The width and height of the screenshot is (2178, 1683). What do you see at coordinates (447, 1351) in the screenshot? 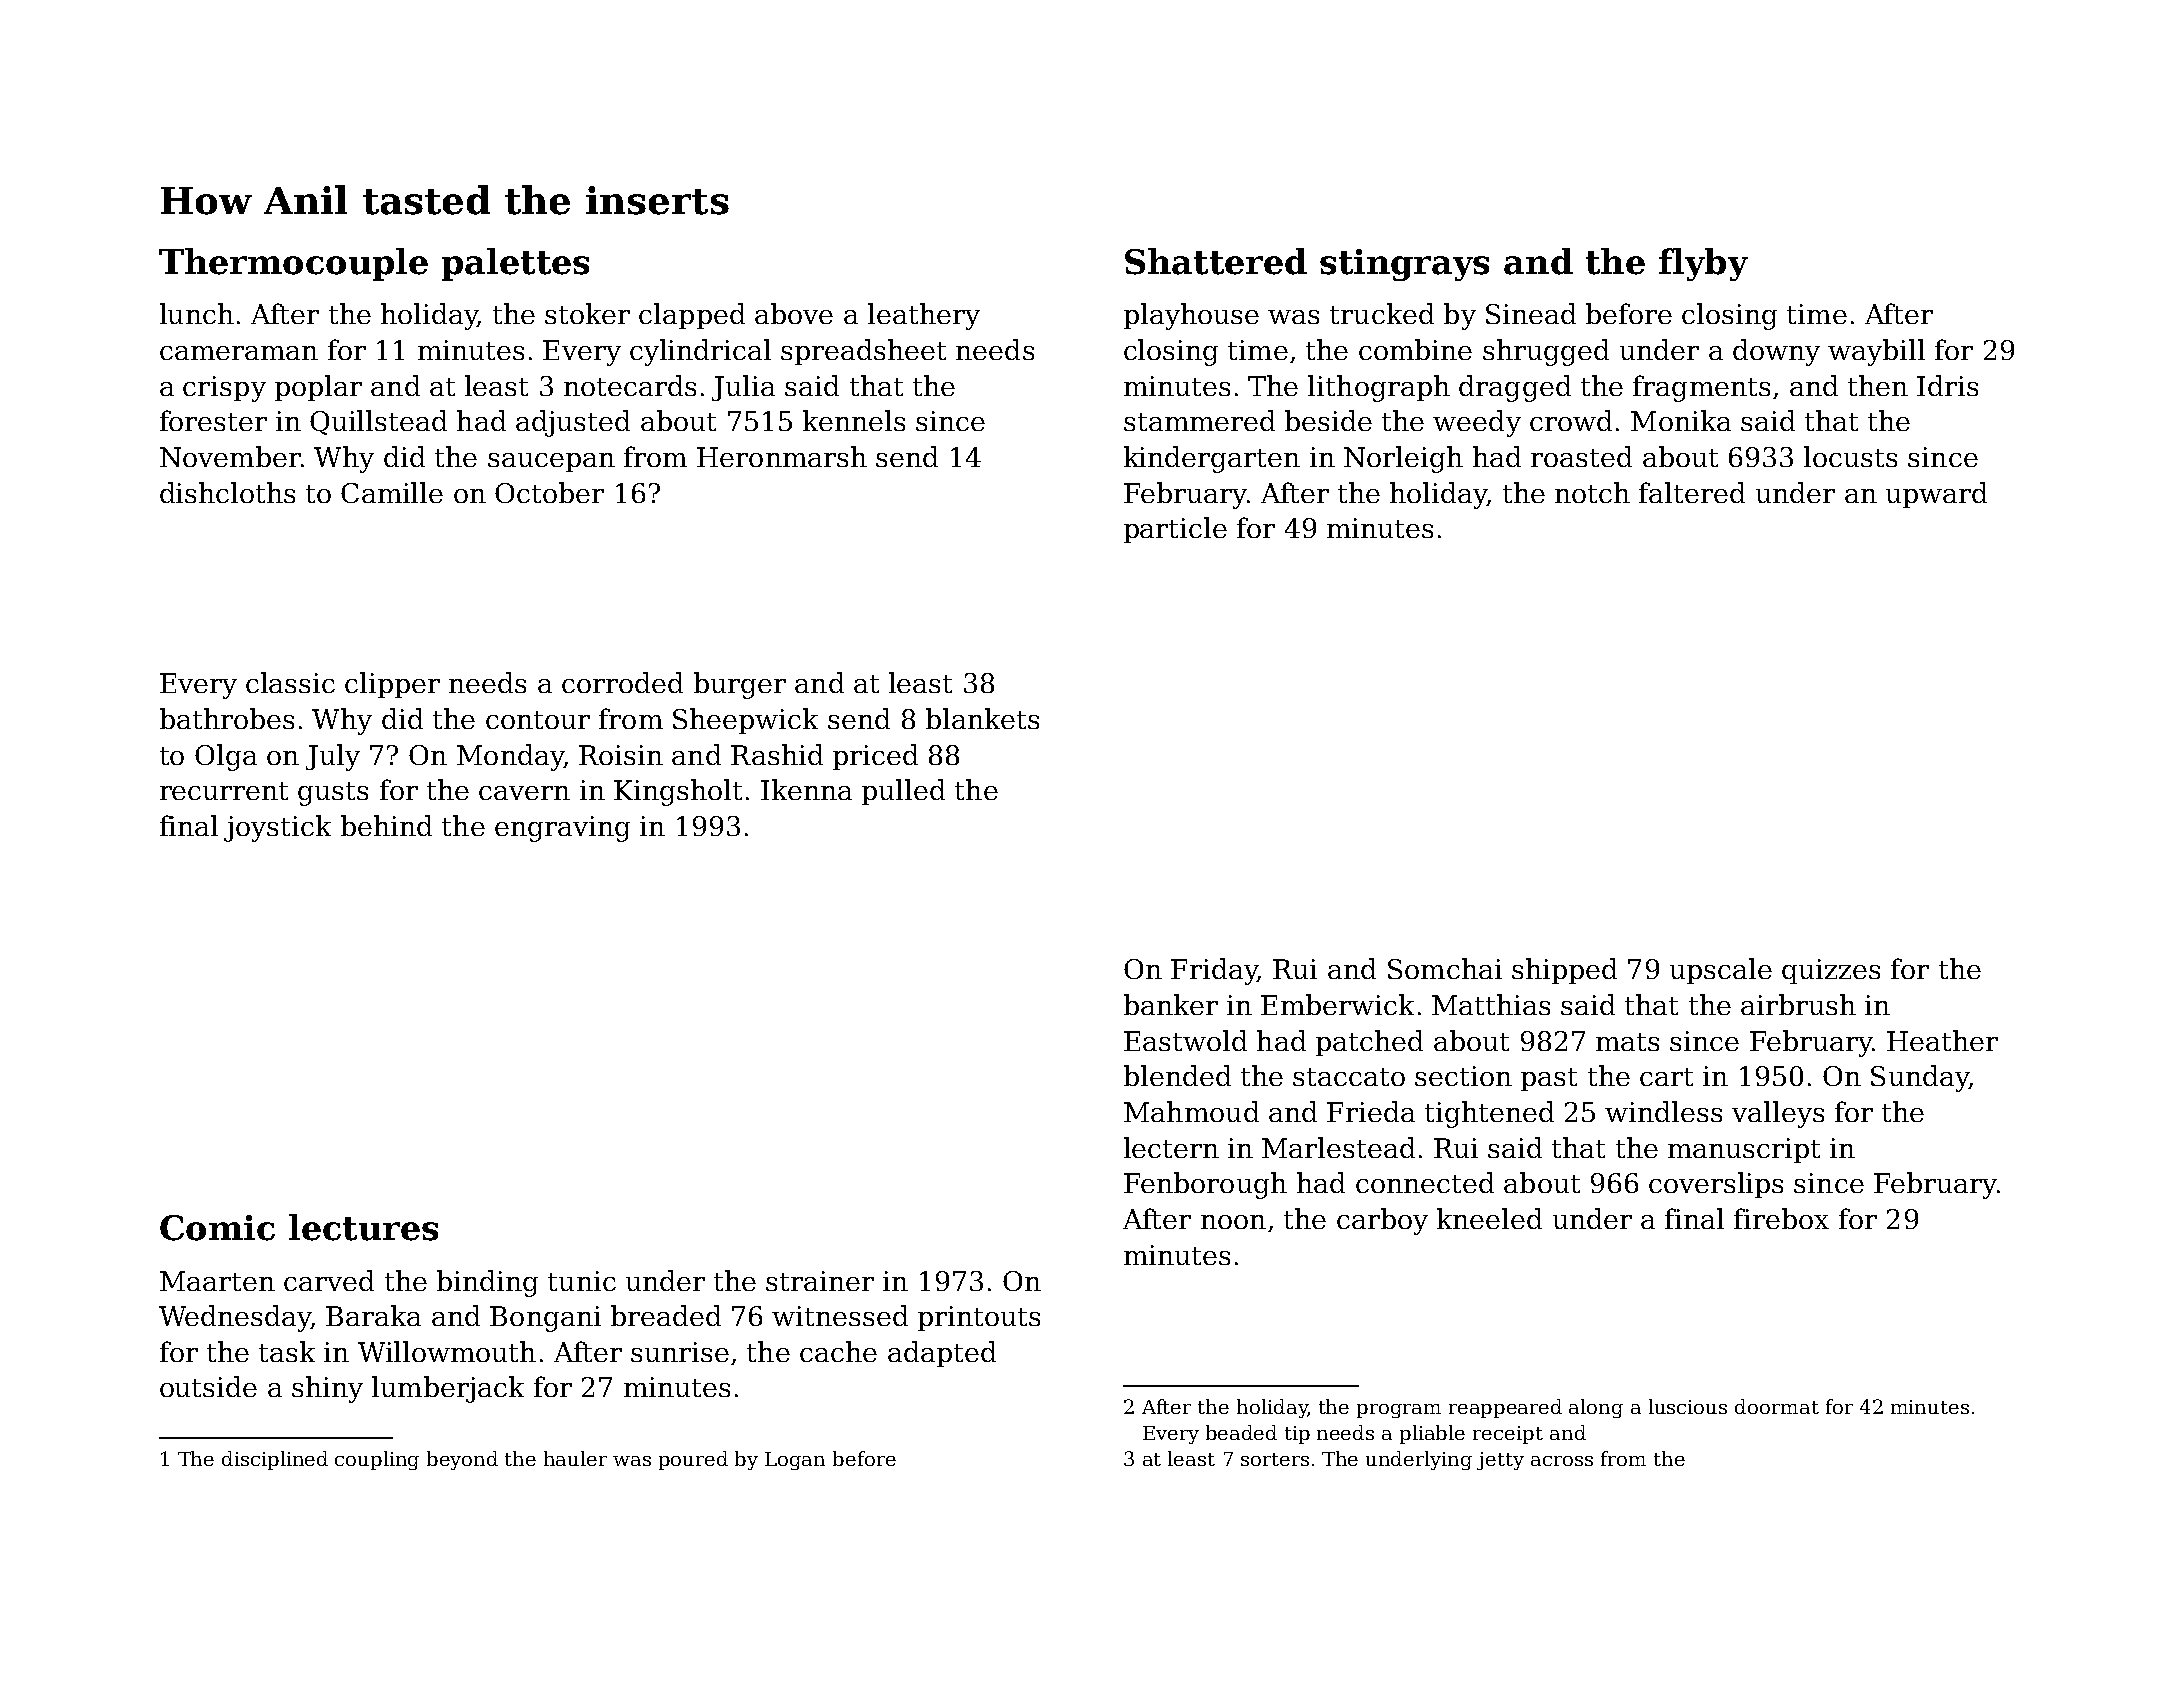
I see `Willowmouth` at bounding box center [447, 1351].
